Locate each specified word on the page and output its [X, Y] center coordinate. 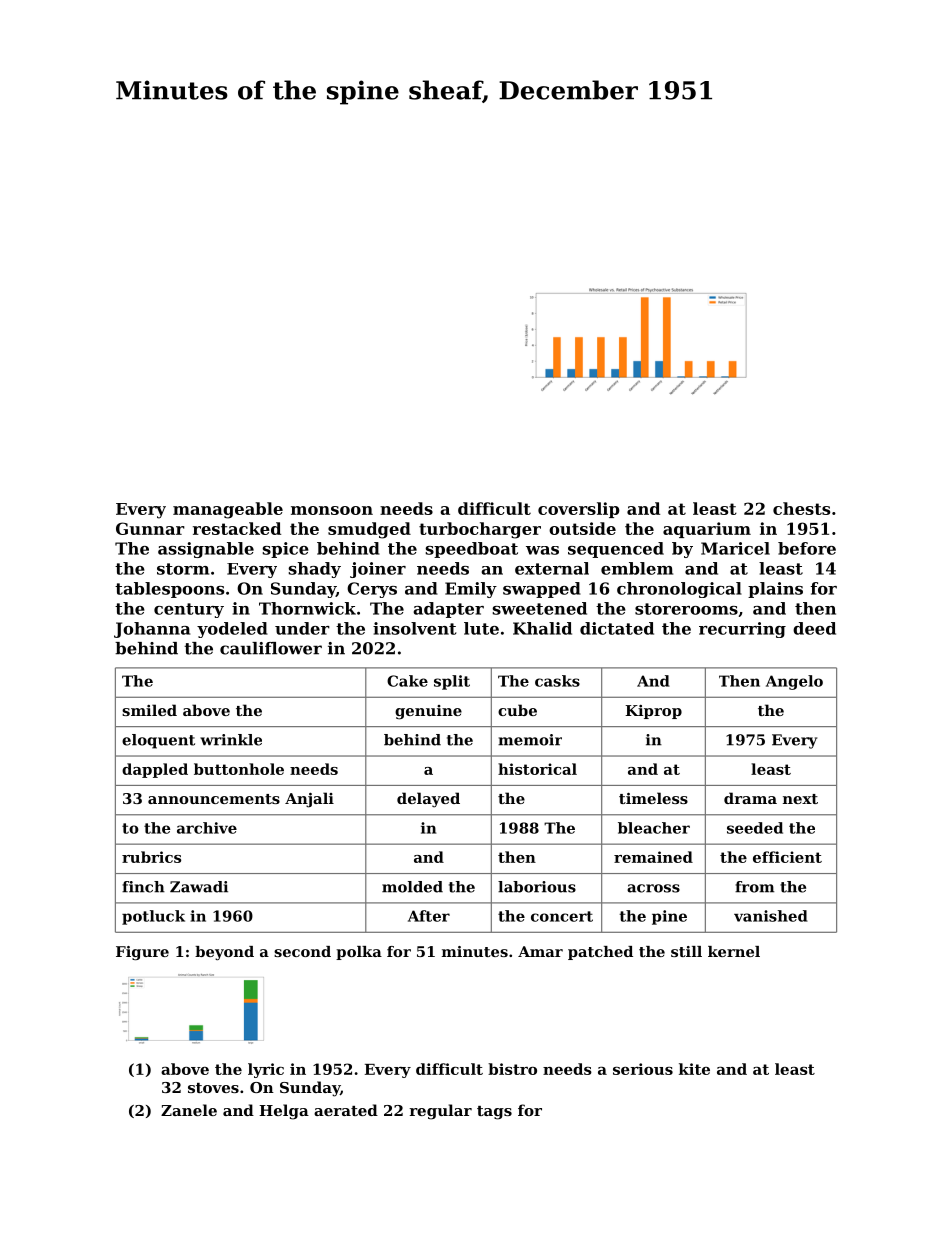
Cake [407, 681]
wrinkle [231, 740]
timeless [653, 798]
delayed [428, 800]
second [302, 951]
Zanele [189, 1110]
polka [359, 953]
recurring [742, 630]
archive [207, 828]
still [686, 951]
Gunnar [150, 528]
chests [801, 508]
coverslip [578, 510]
